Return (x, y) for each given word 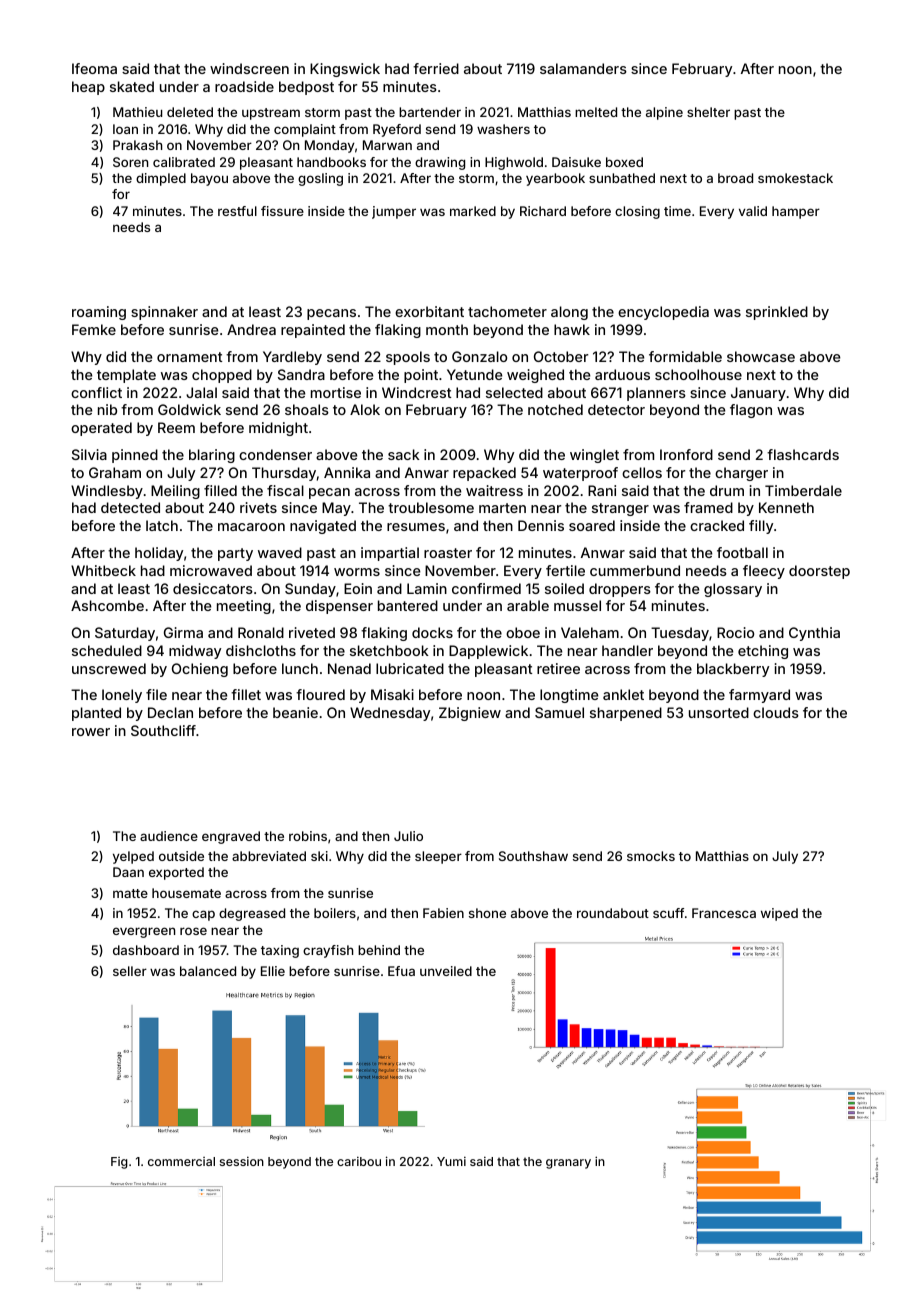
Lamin (427, 588)
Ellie (273, 971)
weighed (535, 376)
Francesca (724, 913)
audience (169, 836)
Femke (94, 329)
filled (220, 490)
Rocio (735, 632)
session (242, 1161)
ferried (436, 68)
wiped (779, 914)
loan (125, 129)
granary (568, 1164)
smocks (651, 856)
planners (656, 394)
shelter (708, 112)
